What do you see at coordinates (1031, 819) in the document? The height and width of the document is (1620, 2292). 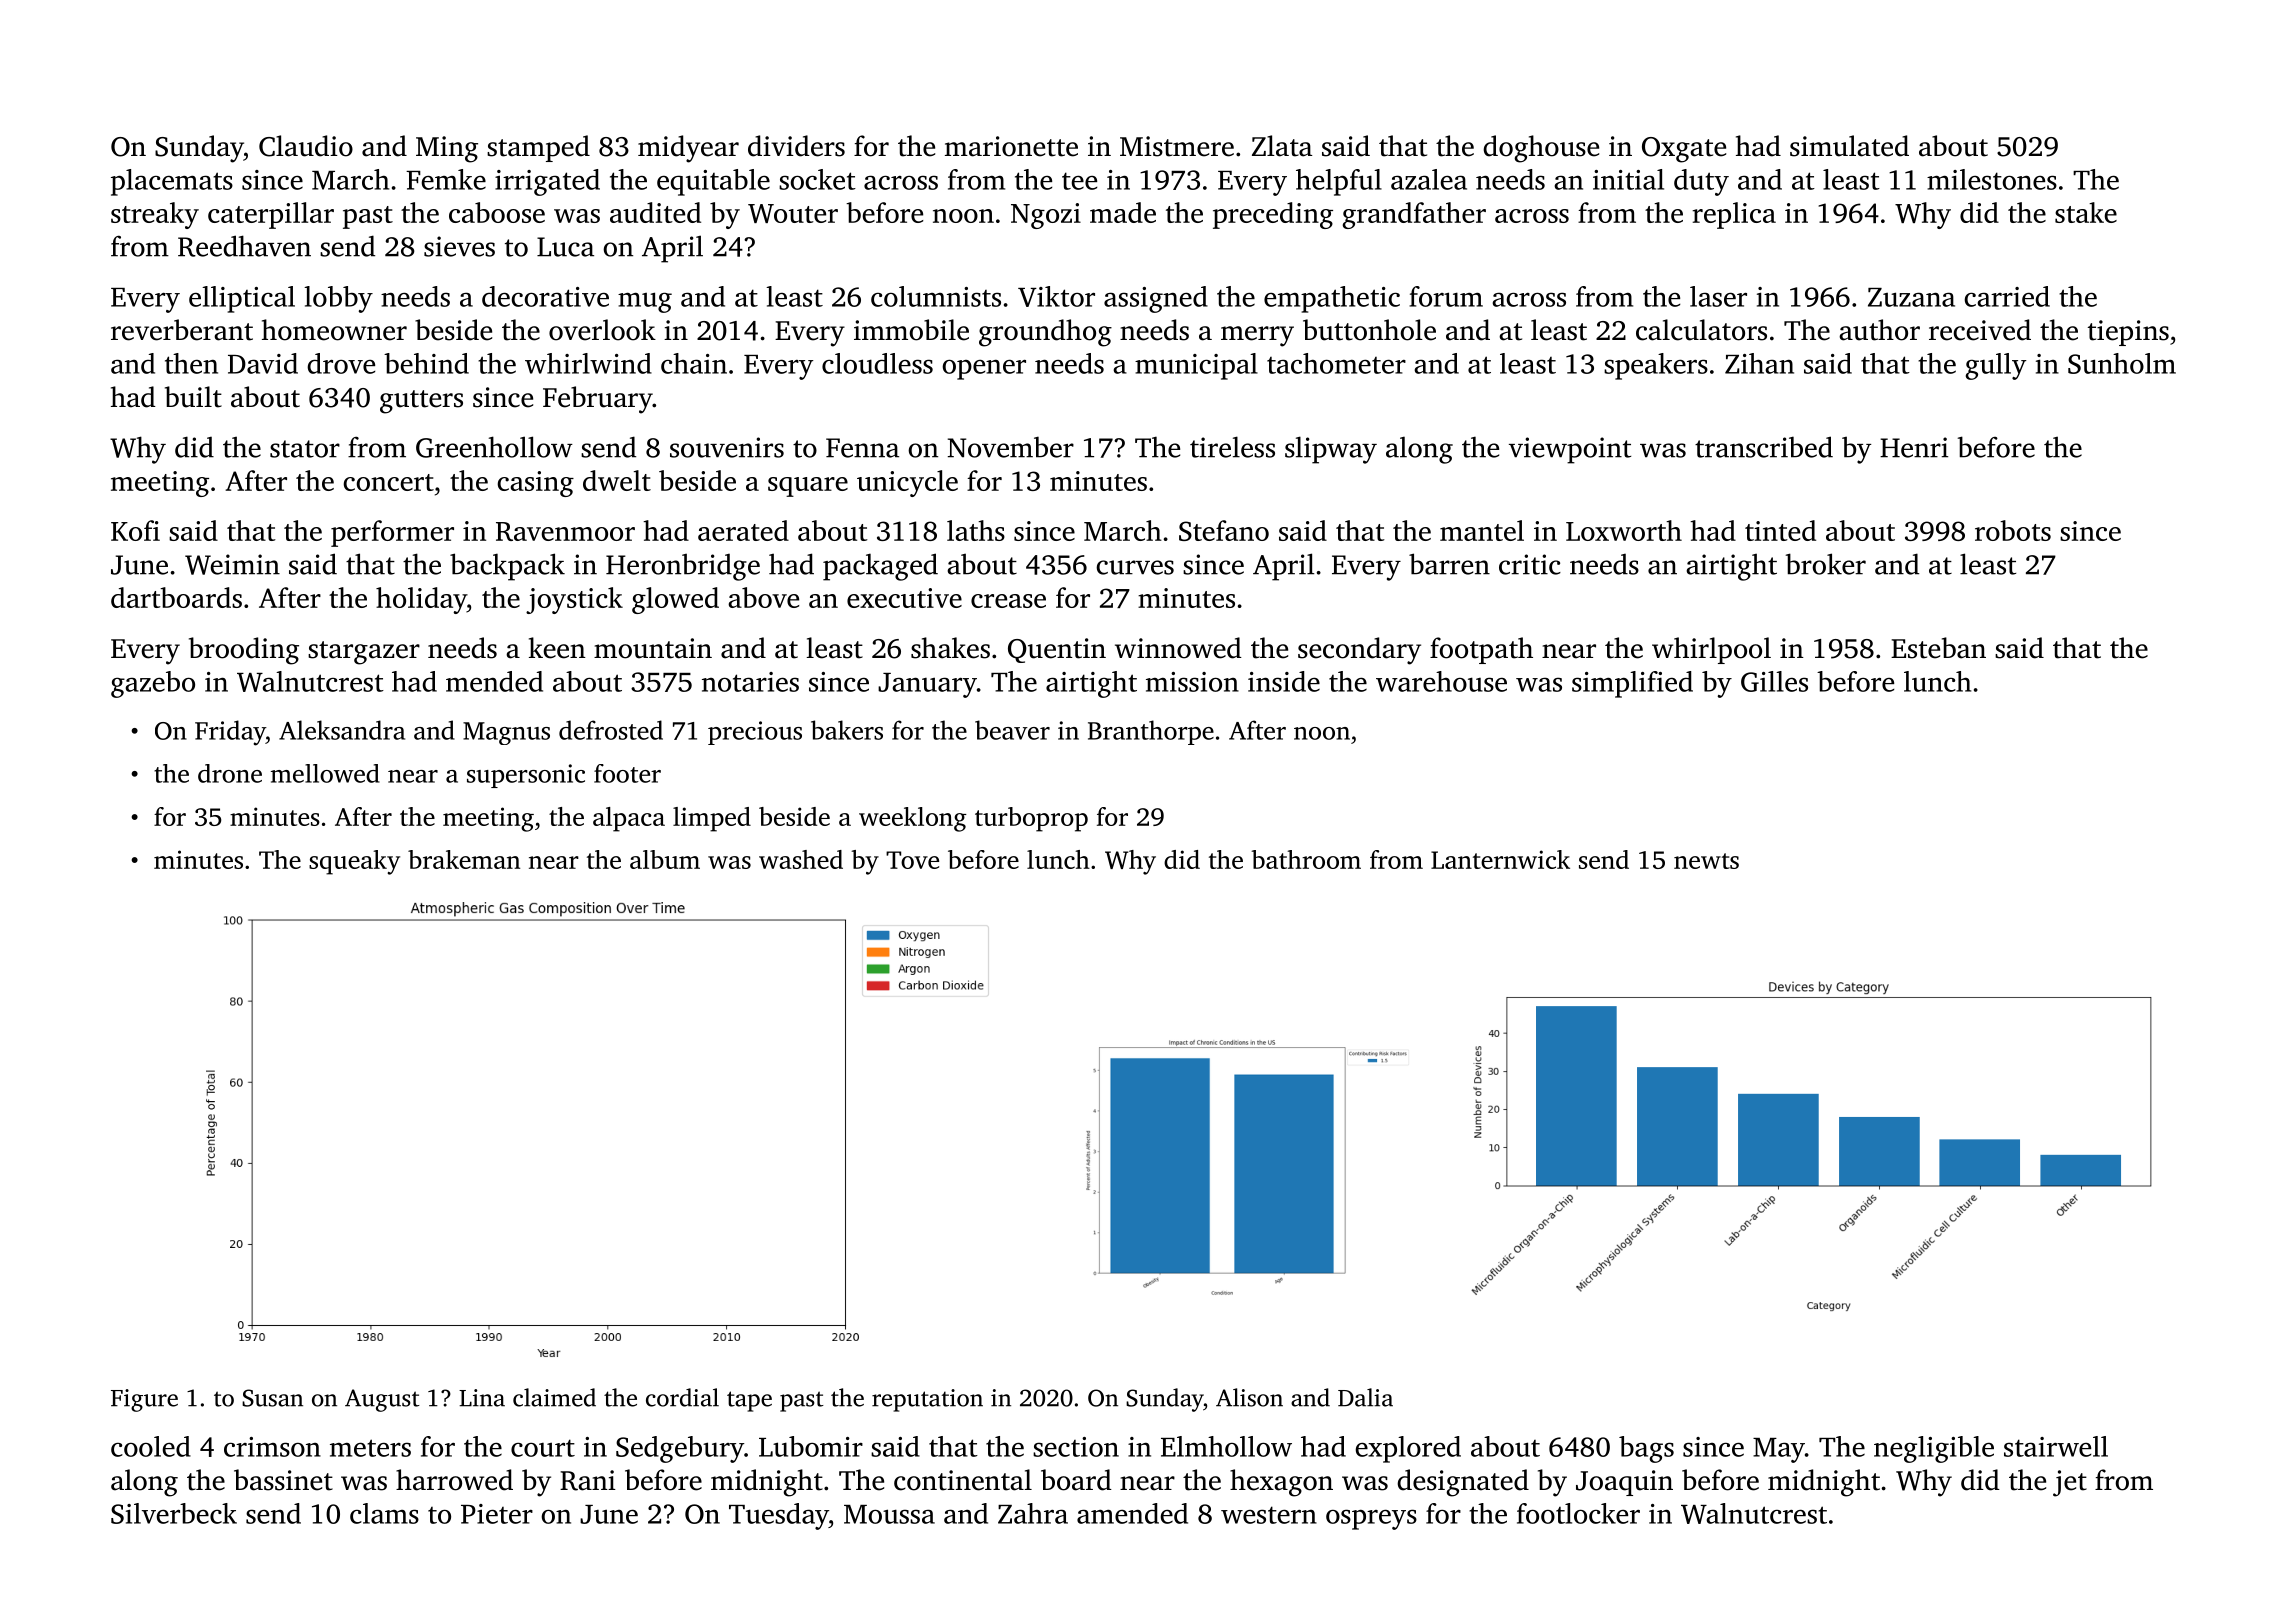 I see `turboprop` at bounding box center [1031, 819].
